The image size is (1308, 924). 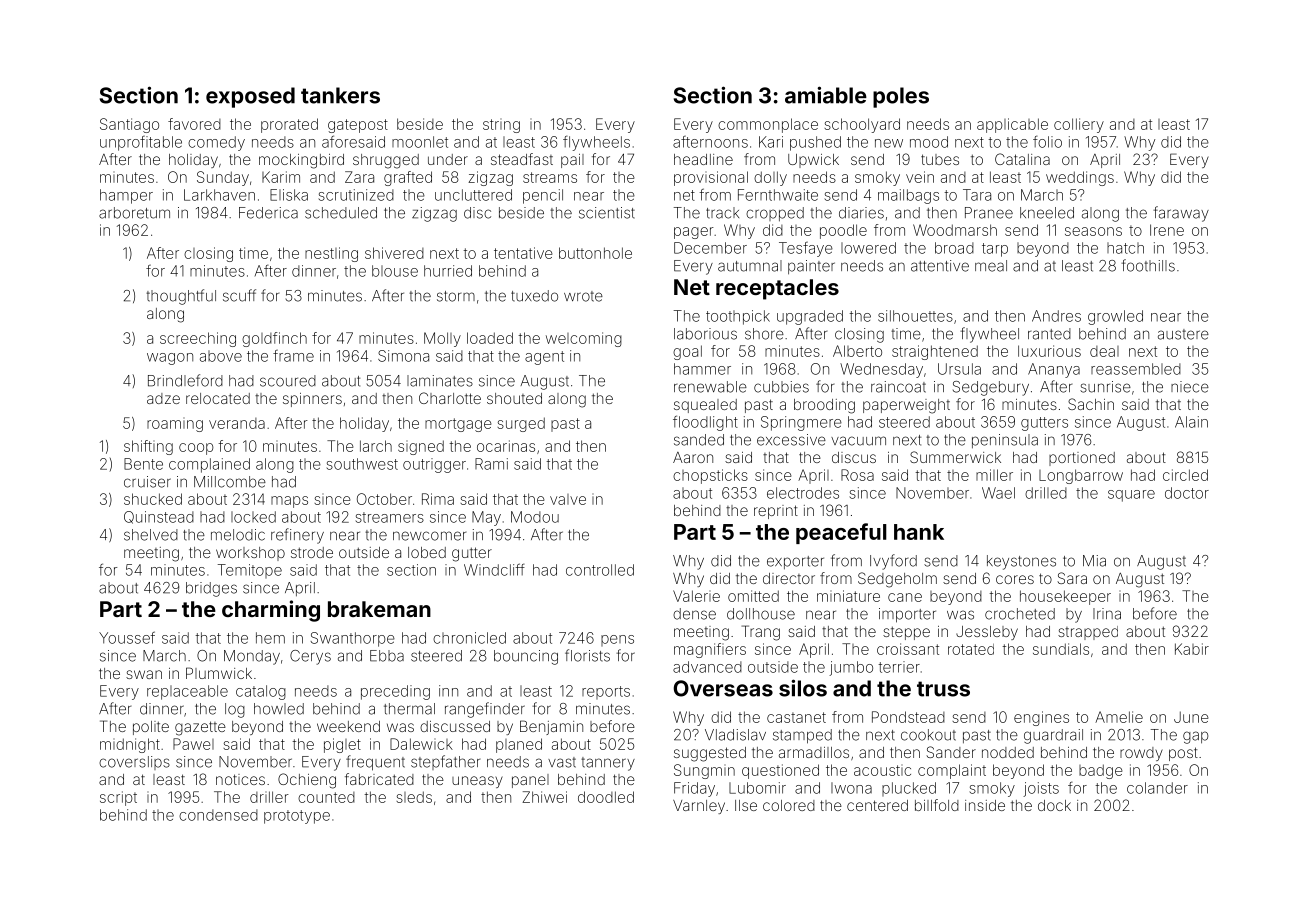 I want to click on colliery, so click(x=1079, y=125).
